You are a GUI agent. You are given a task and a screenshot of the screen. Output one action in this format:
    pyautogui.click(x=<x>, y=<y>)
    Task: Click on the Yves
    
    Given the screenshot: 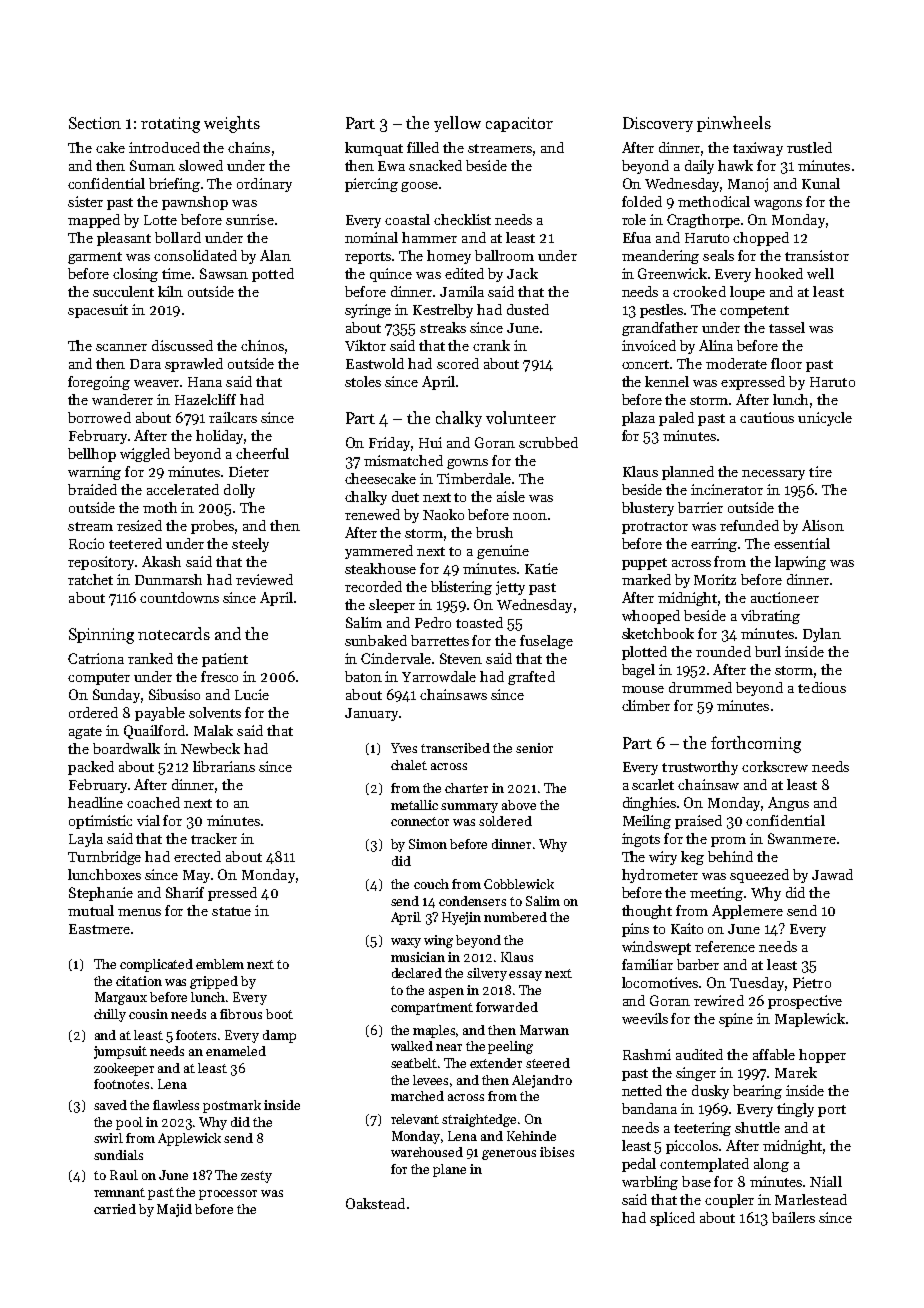 What is the action you would take?
    pyautogui.click(x=404, y=748)
